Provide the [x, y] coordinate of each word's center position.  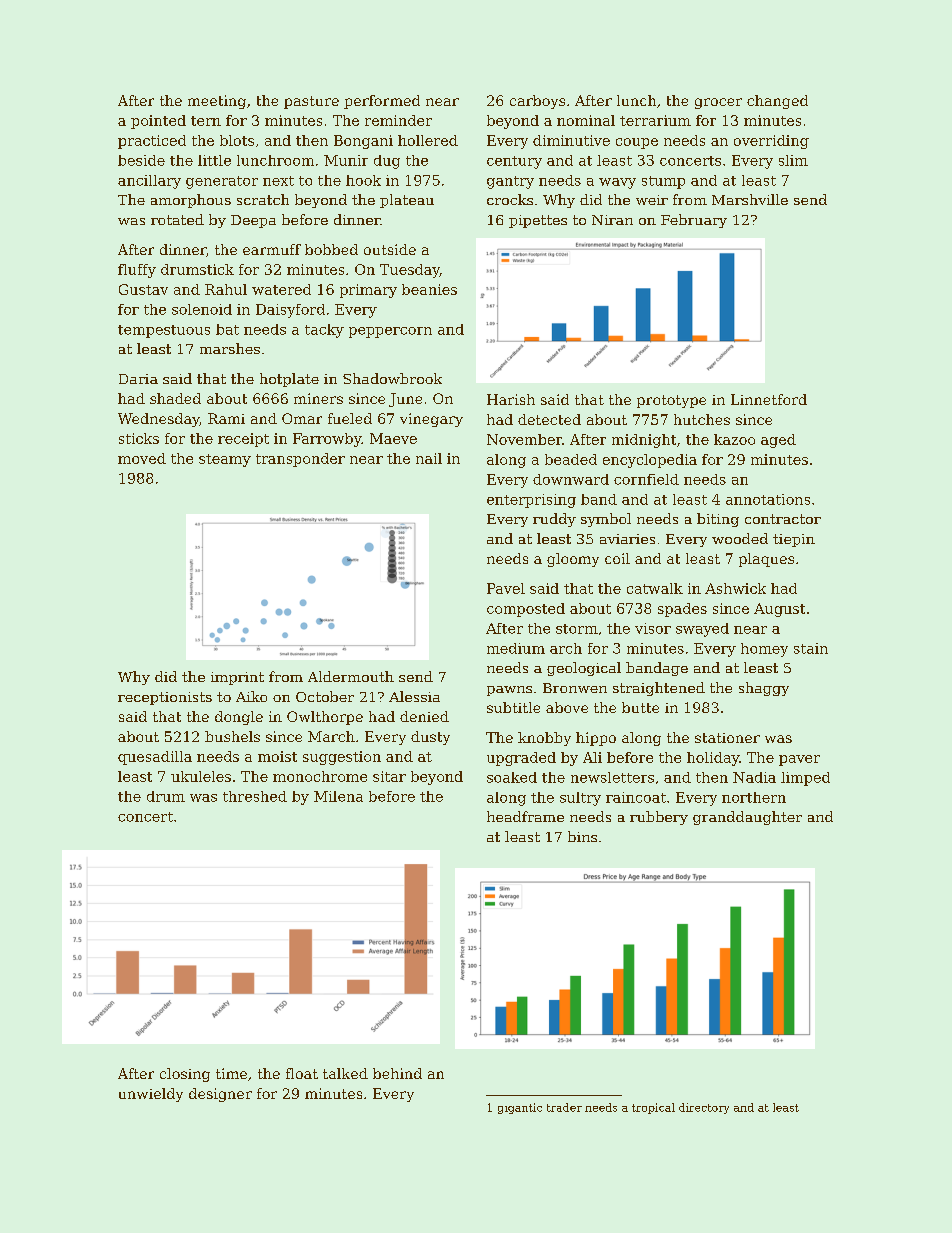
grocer [718, 103]
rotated [177, 219]
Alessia [414, 696]
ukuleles [201, 776]
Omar [302, 418]
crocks [510, 199]
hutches [702, 419]
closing [185, 1075]
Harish [511, 399]
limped [805, 779]
